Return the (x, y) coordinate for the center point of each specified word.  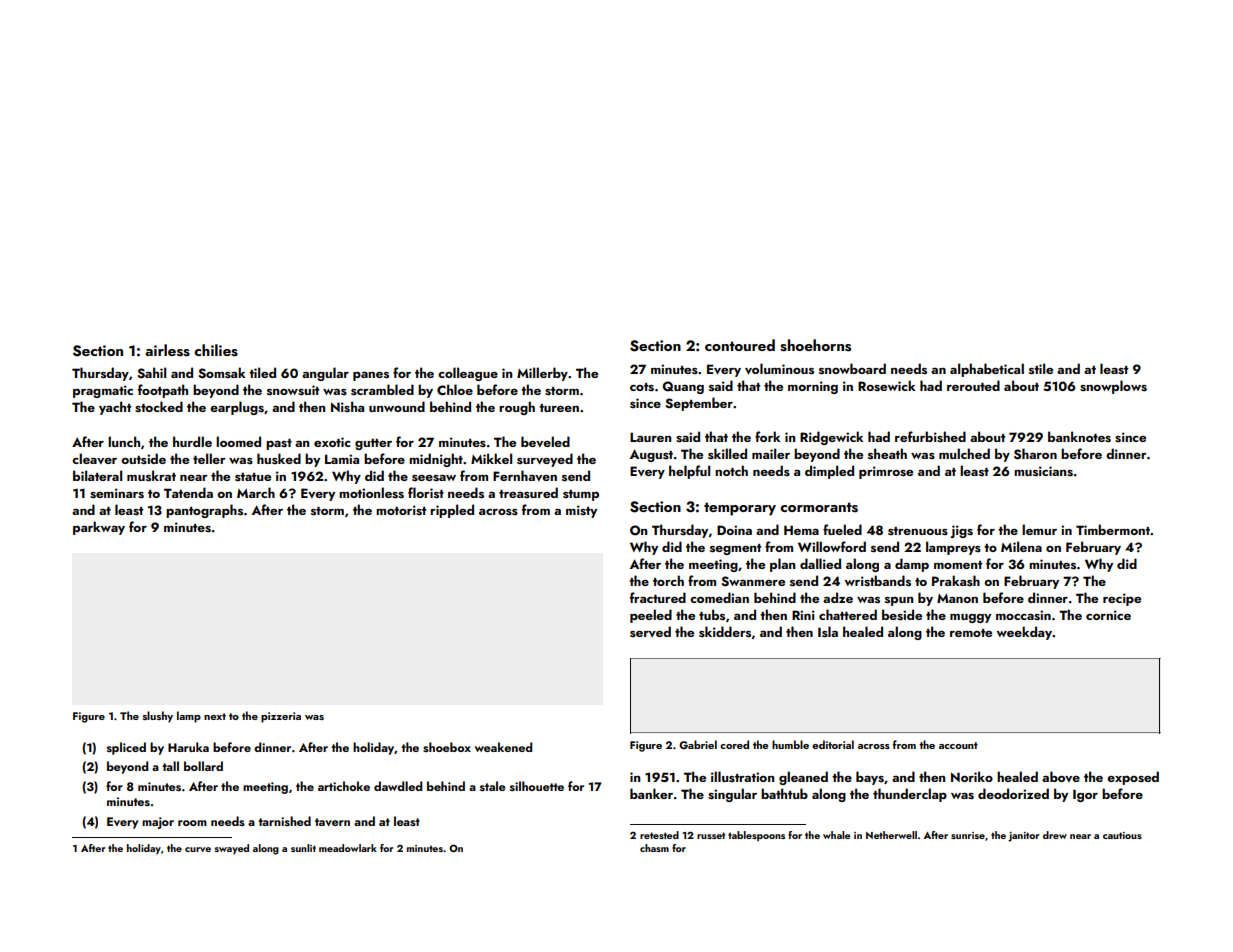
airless (167, 350)
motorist (401, 510)
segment (735, 549)
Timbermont (1113, 529)
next (215, 716)
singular (732, 795)
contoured (740, 345)
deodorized (1013, 793)
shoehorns (815, 345)
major (158, 823)
